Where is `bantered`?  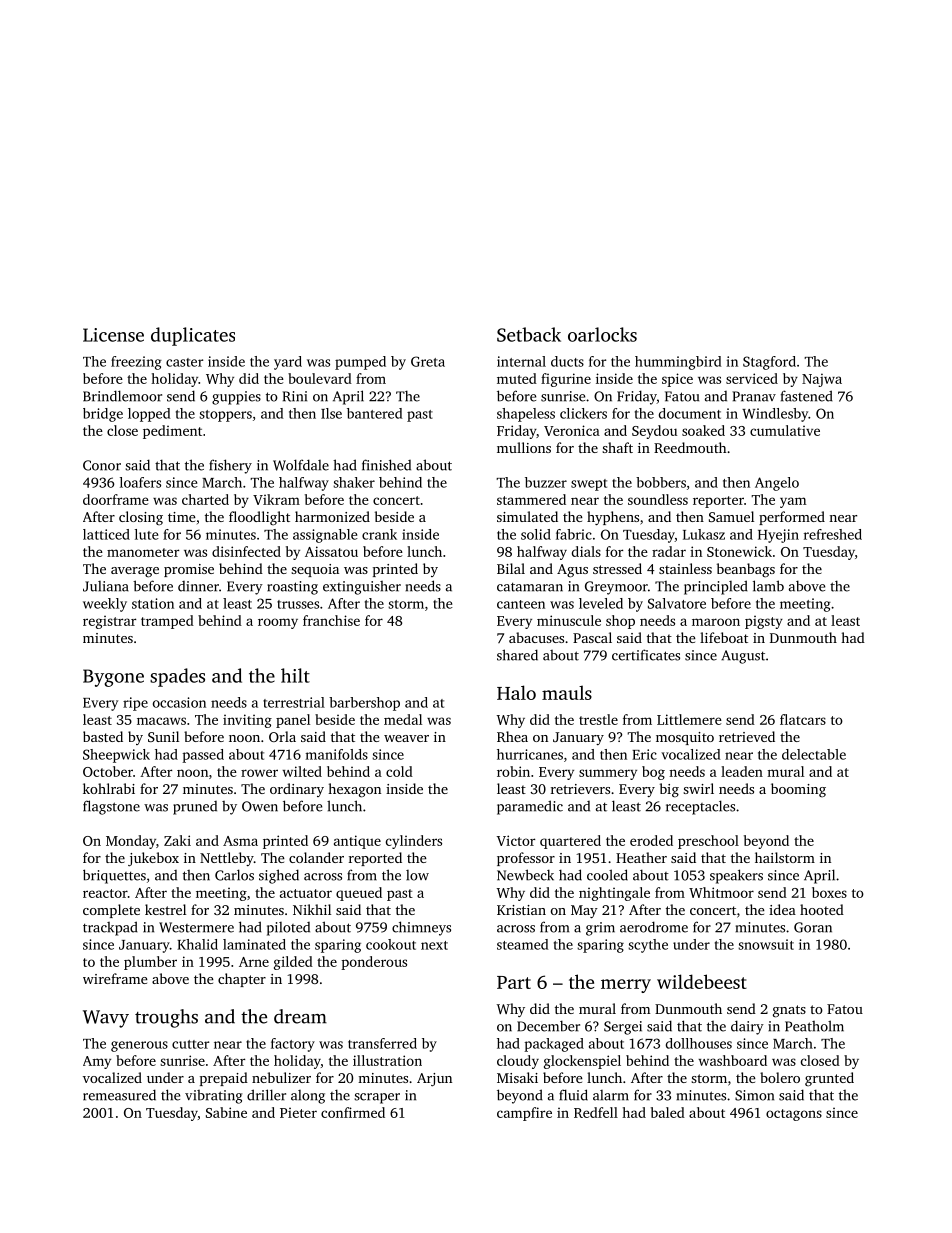 bantered is located at coordinates (375, 413).
